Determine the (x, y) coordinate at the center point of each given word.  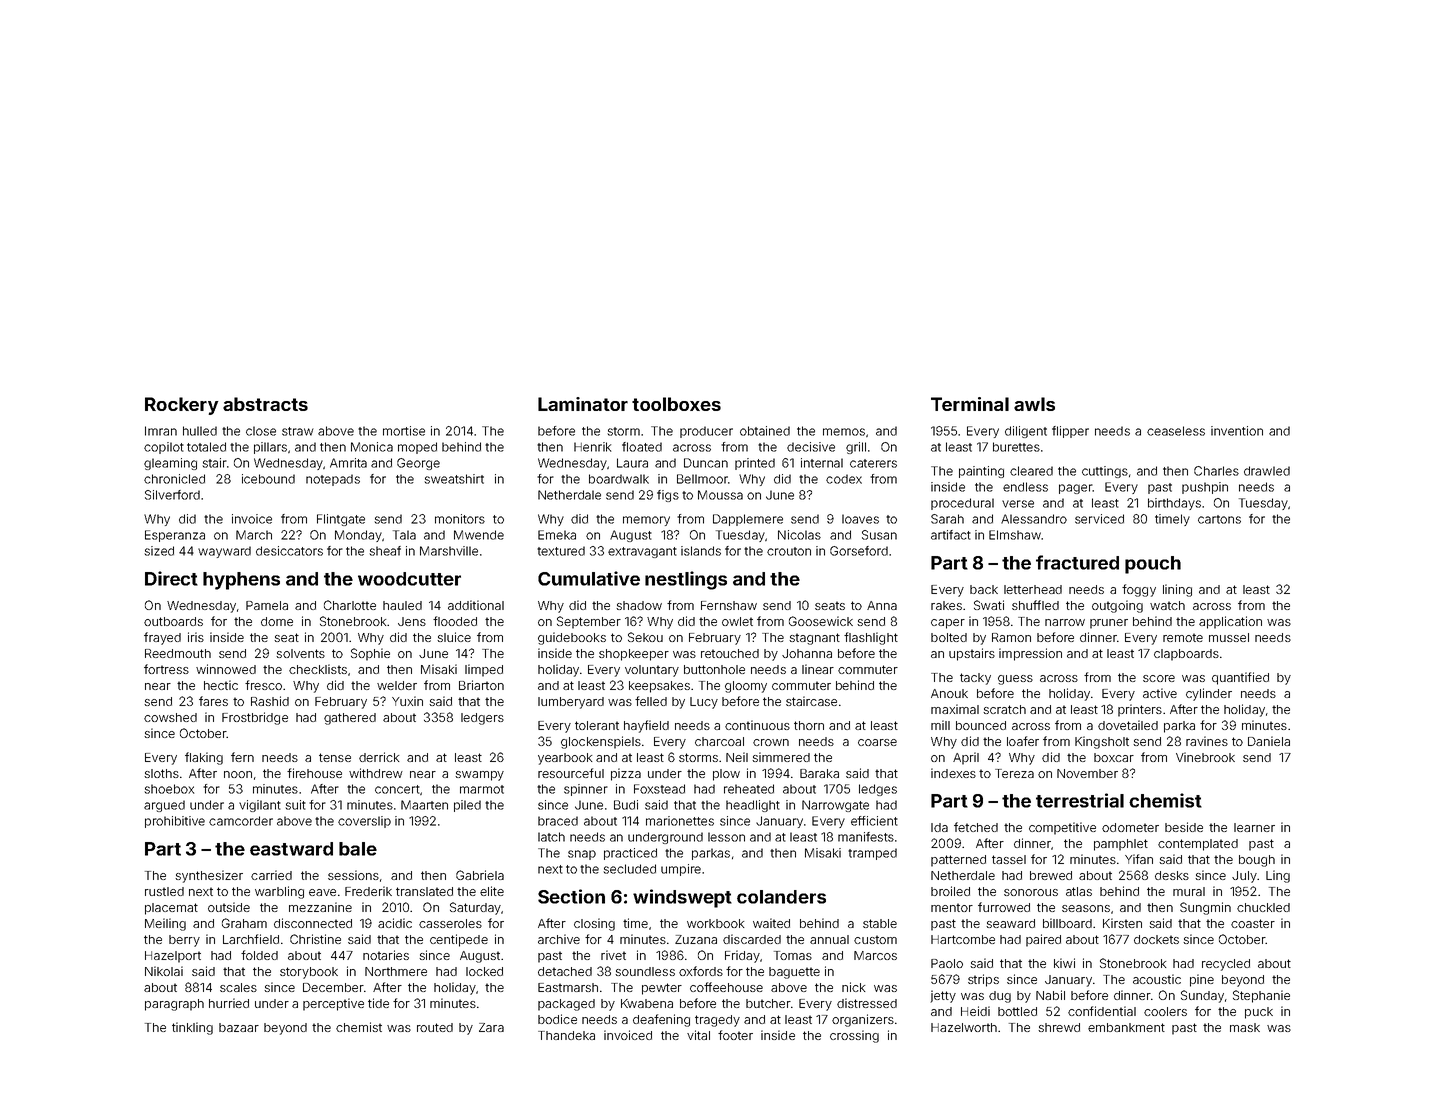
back (984, 589)
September (589, 622)
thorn (809, 725)
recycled (1226, 965)
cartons (1219, 519)
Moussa (720, 495)
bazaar (239, 1027)
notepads (333, 480)
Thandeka (566, 1035)
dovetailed (1128, 725)
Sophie (370, 654)
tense (335, 757)
